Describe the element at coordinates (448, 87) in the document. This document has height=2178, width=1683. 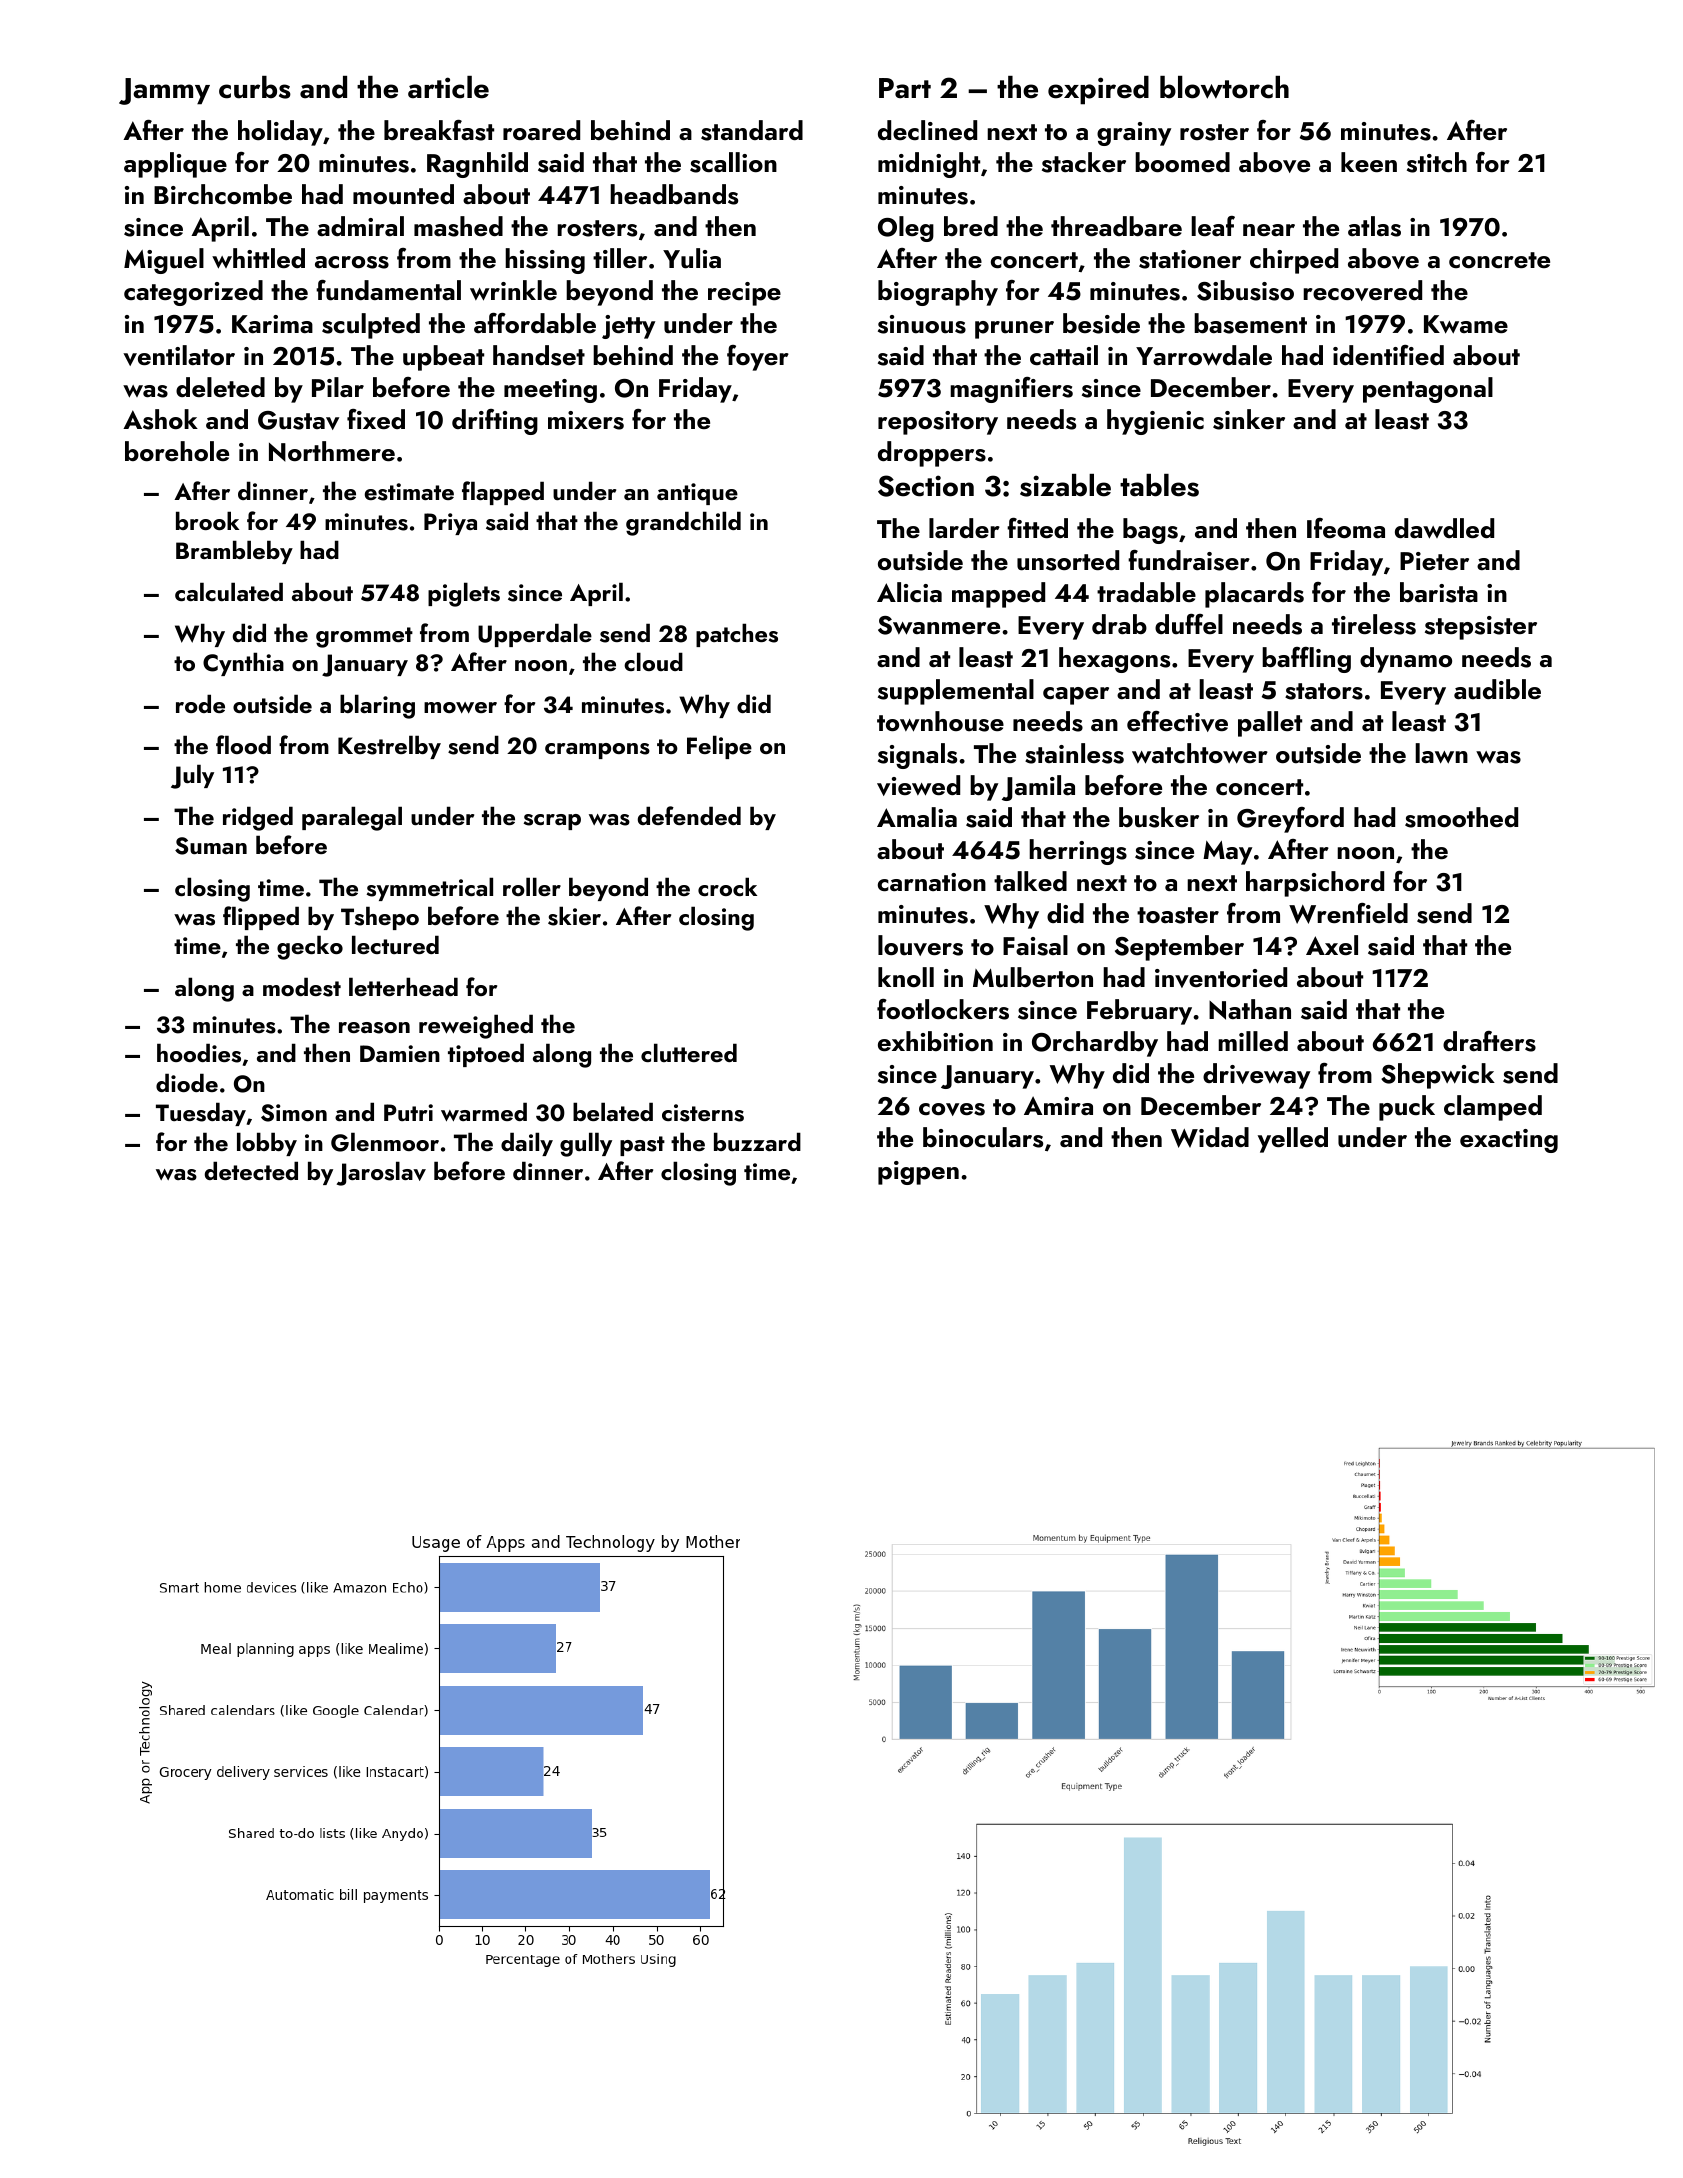
I see `article` at that location.
